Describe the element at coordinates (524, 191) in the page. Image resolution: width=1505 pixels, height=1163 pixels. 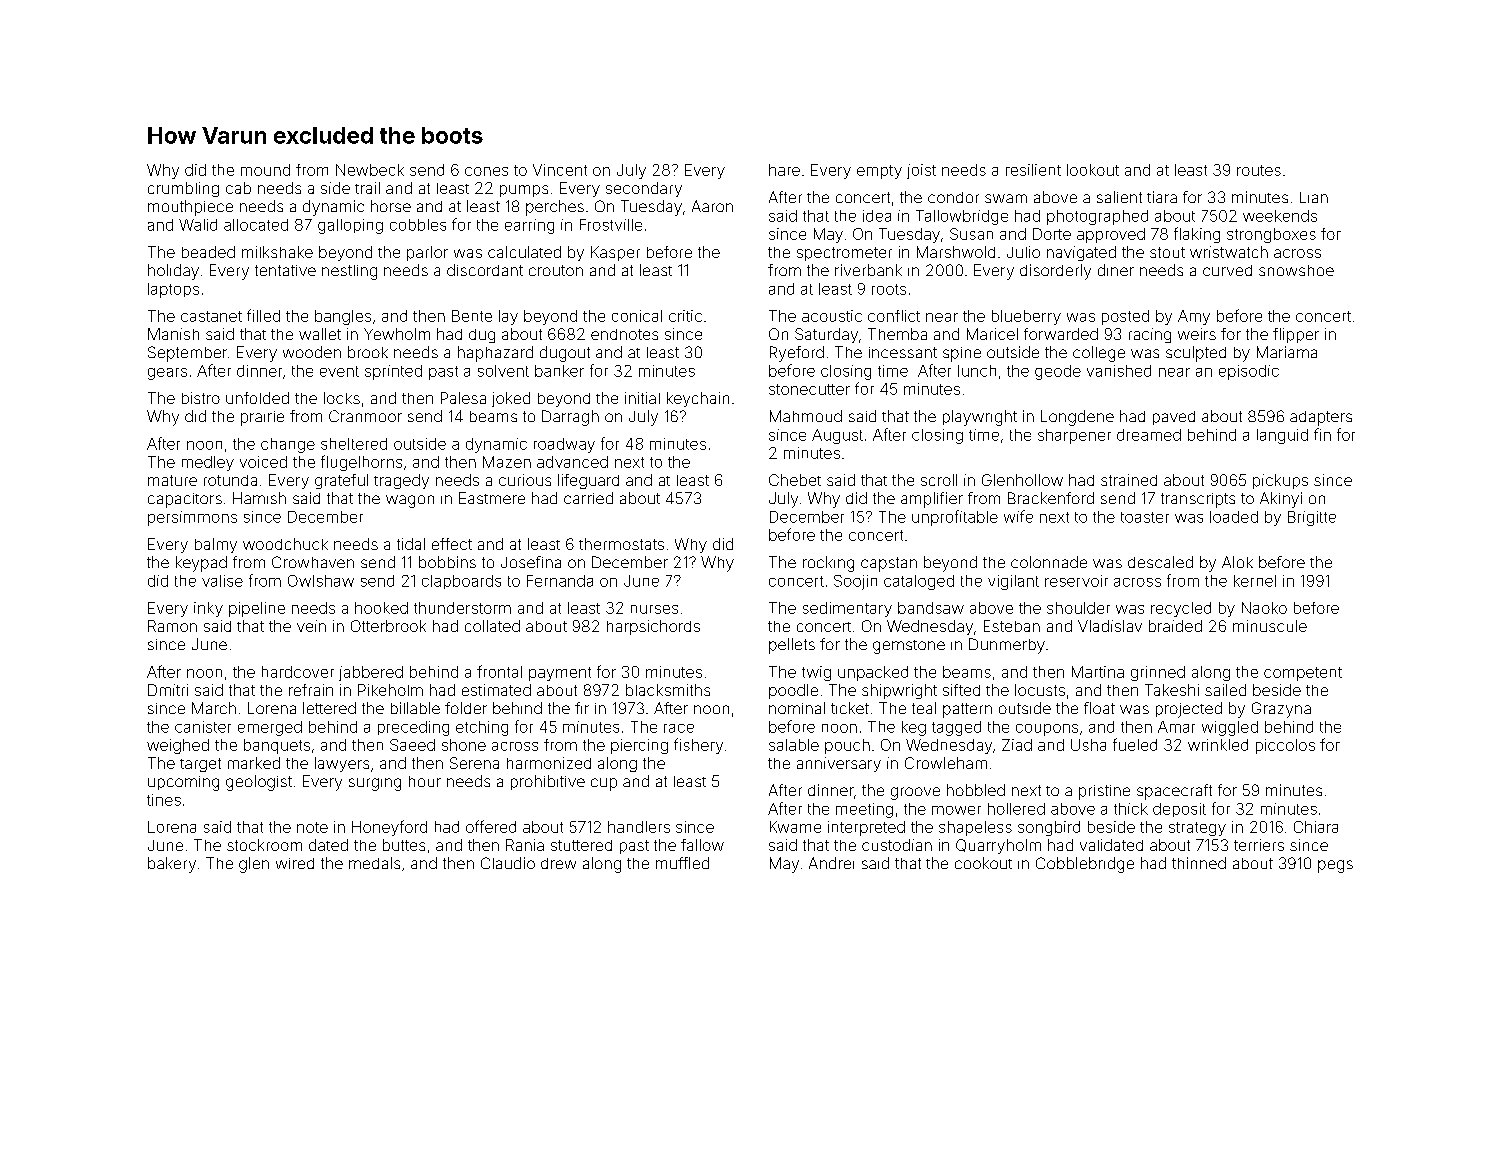
I see `pumps` at that location.
